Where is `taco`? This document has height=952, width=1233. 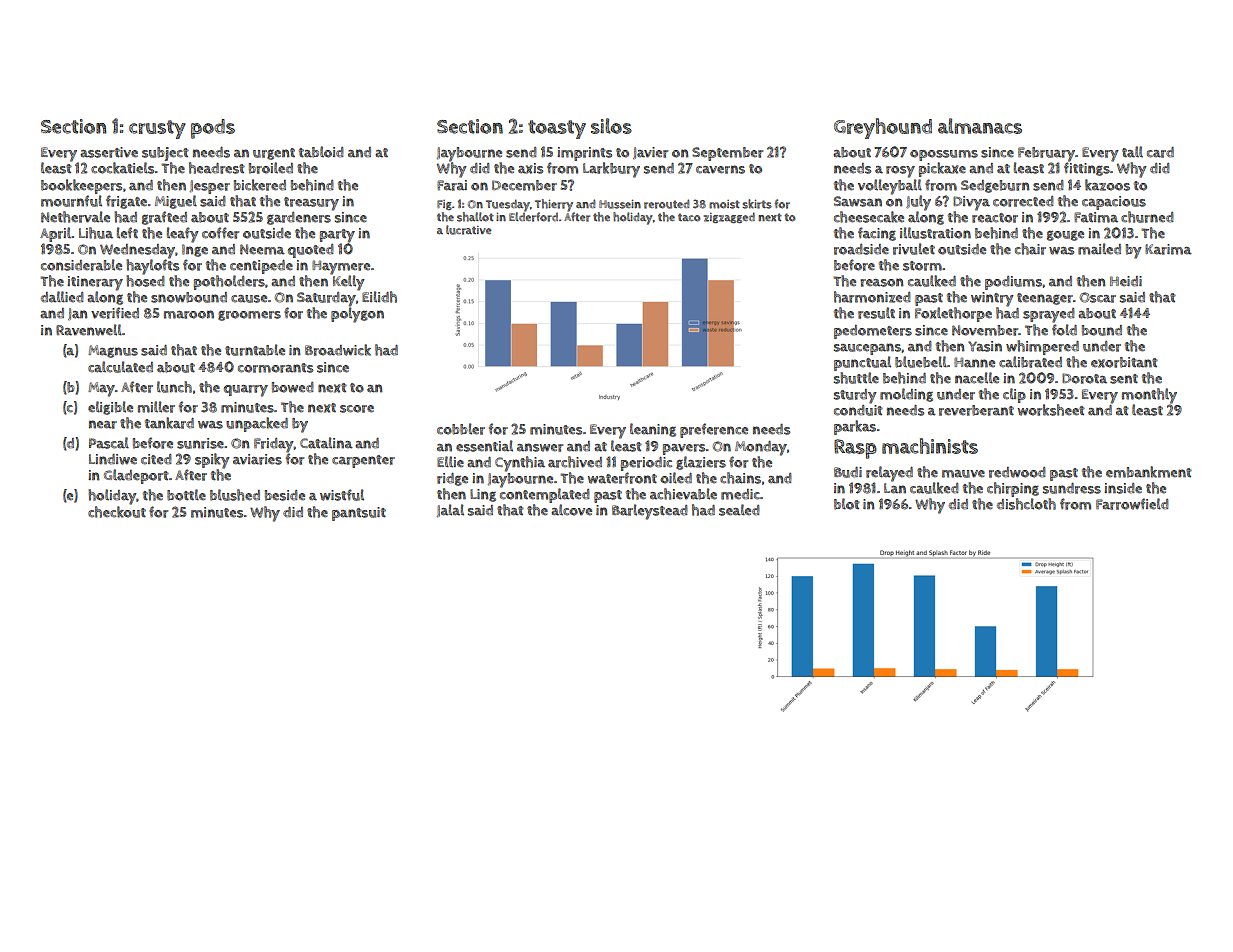
taco is located at coordinates (689, 217).
